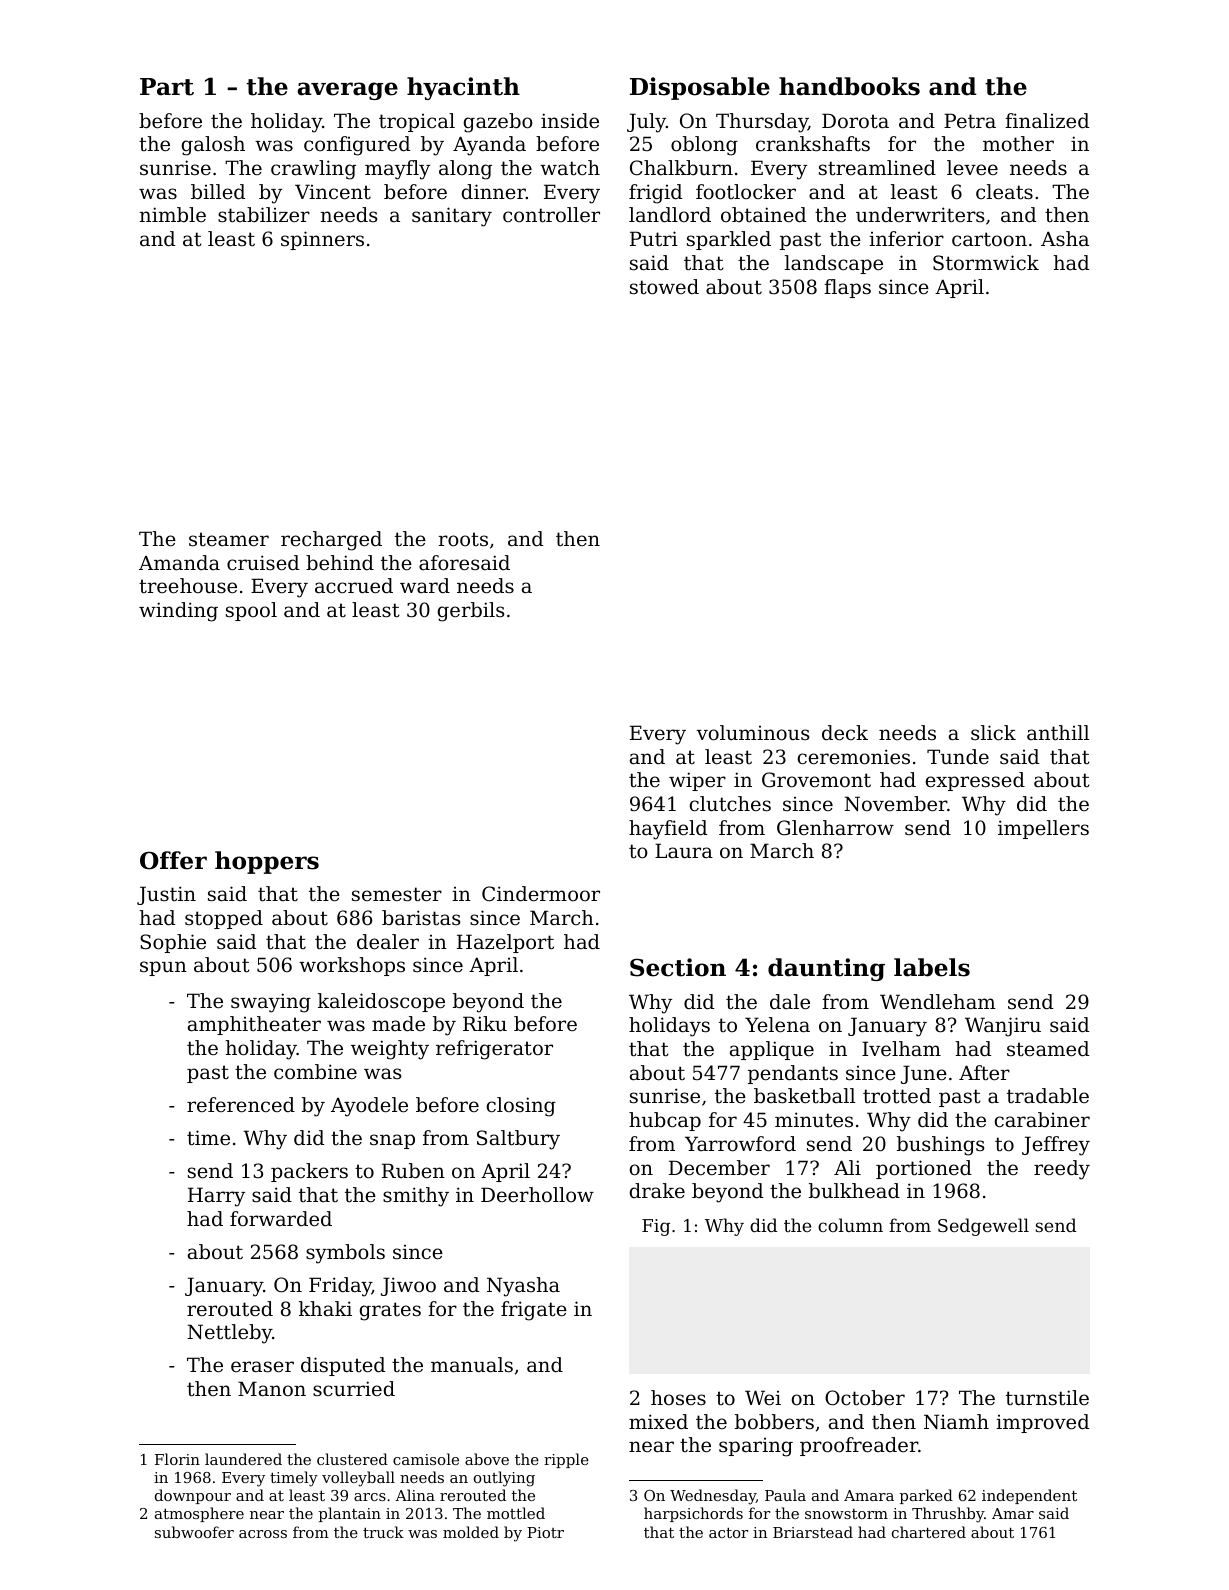 The width and height of the screenshot is (1229, 1590). Describe the element at coordinates (664, 287) in the screenshot. I see `stowed` at that location.
